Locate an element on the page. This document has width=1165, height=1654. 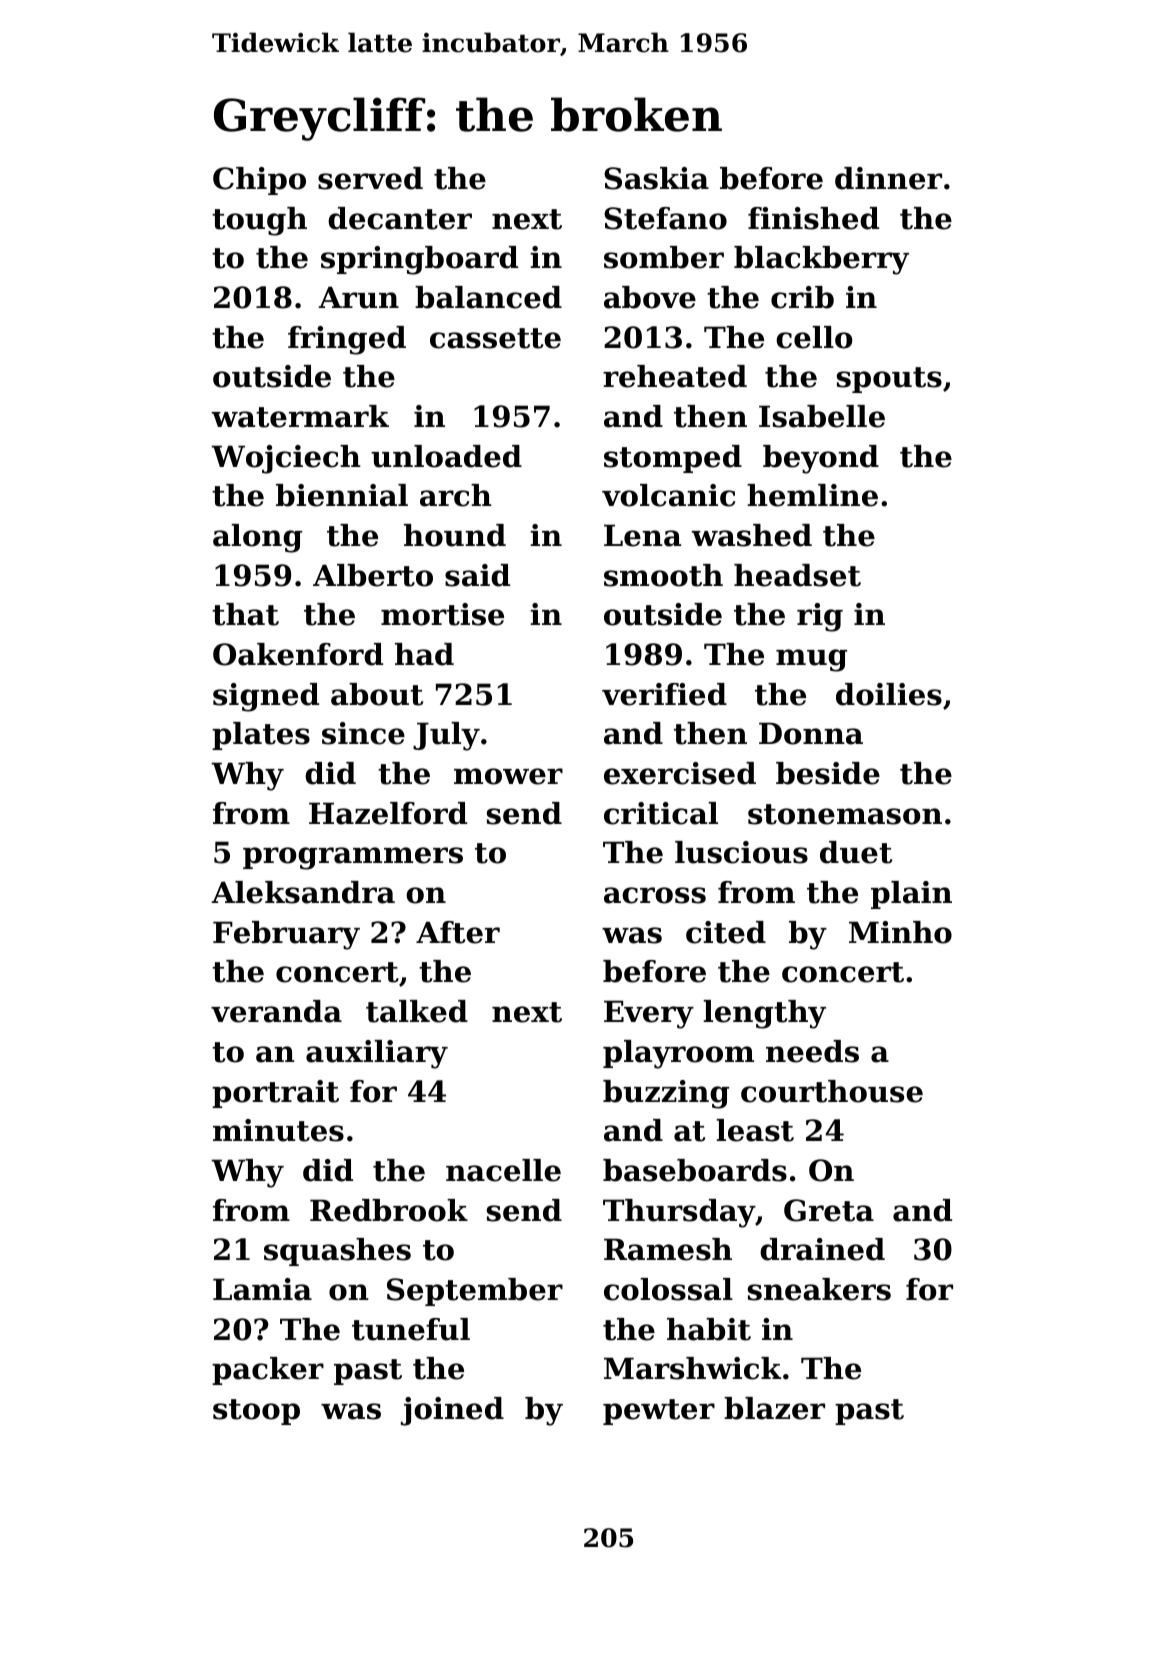
joined is located at coordinates (452, 1411).
